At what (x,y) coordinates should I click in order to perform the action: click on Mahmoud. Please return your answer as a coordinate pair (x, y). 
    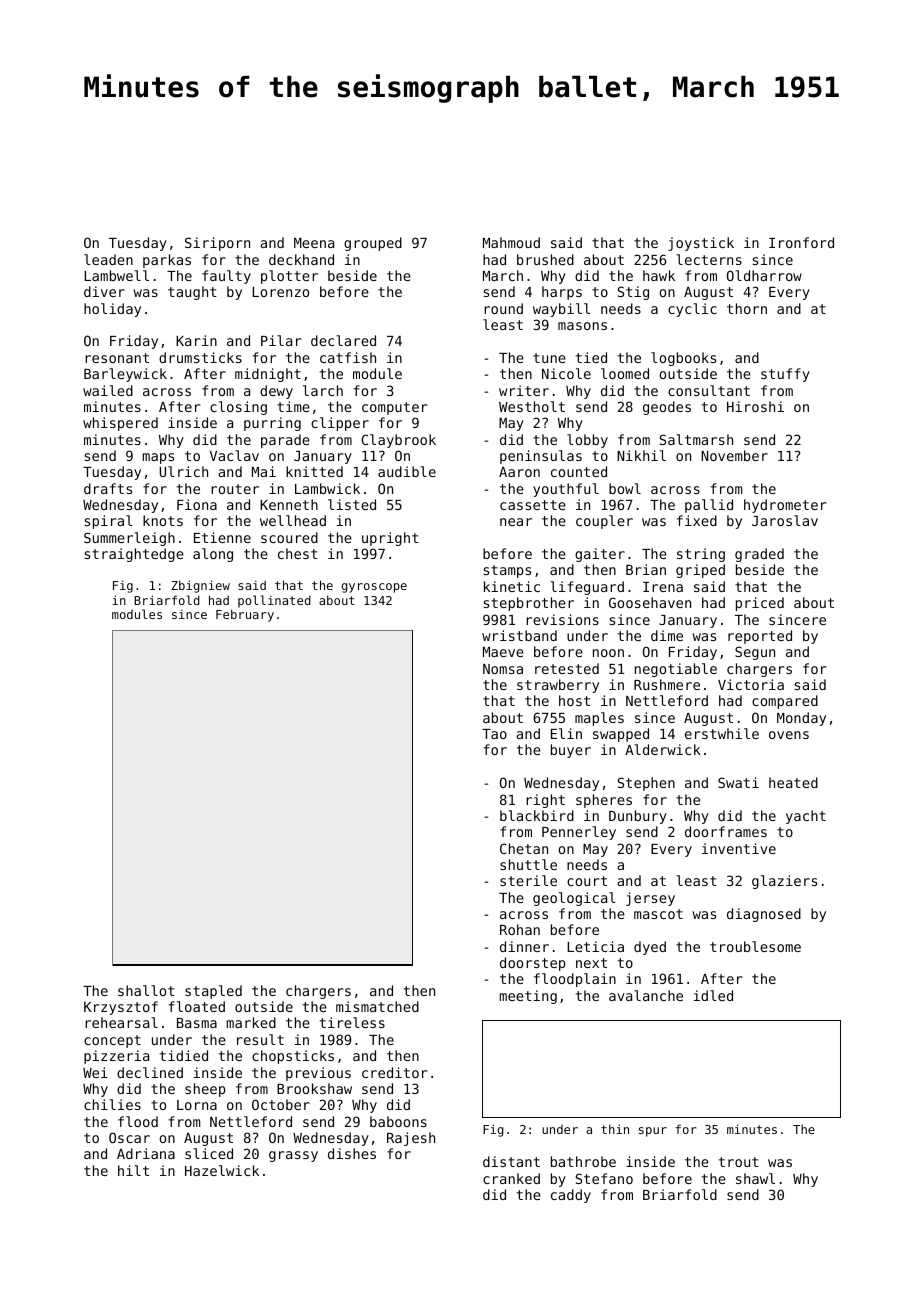
    Looking at the image, I should click on (511, 242).
